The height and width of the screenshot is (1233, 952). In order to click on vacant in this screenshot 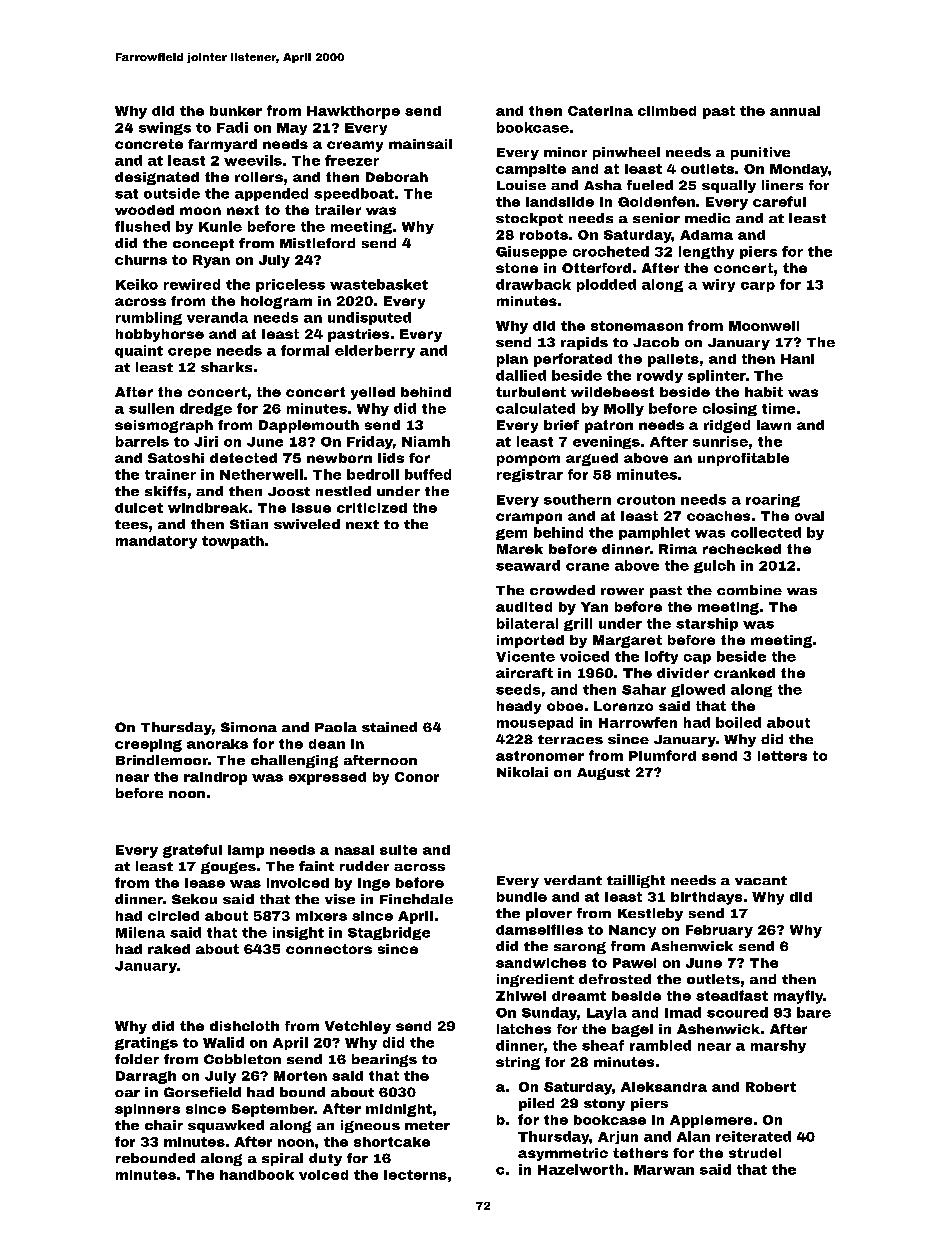, I will do `click(761, 880)`.
